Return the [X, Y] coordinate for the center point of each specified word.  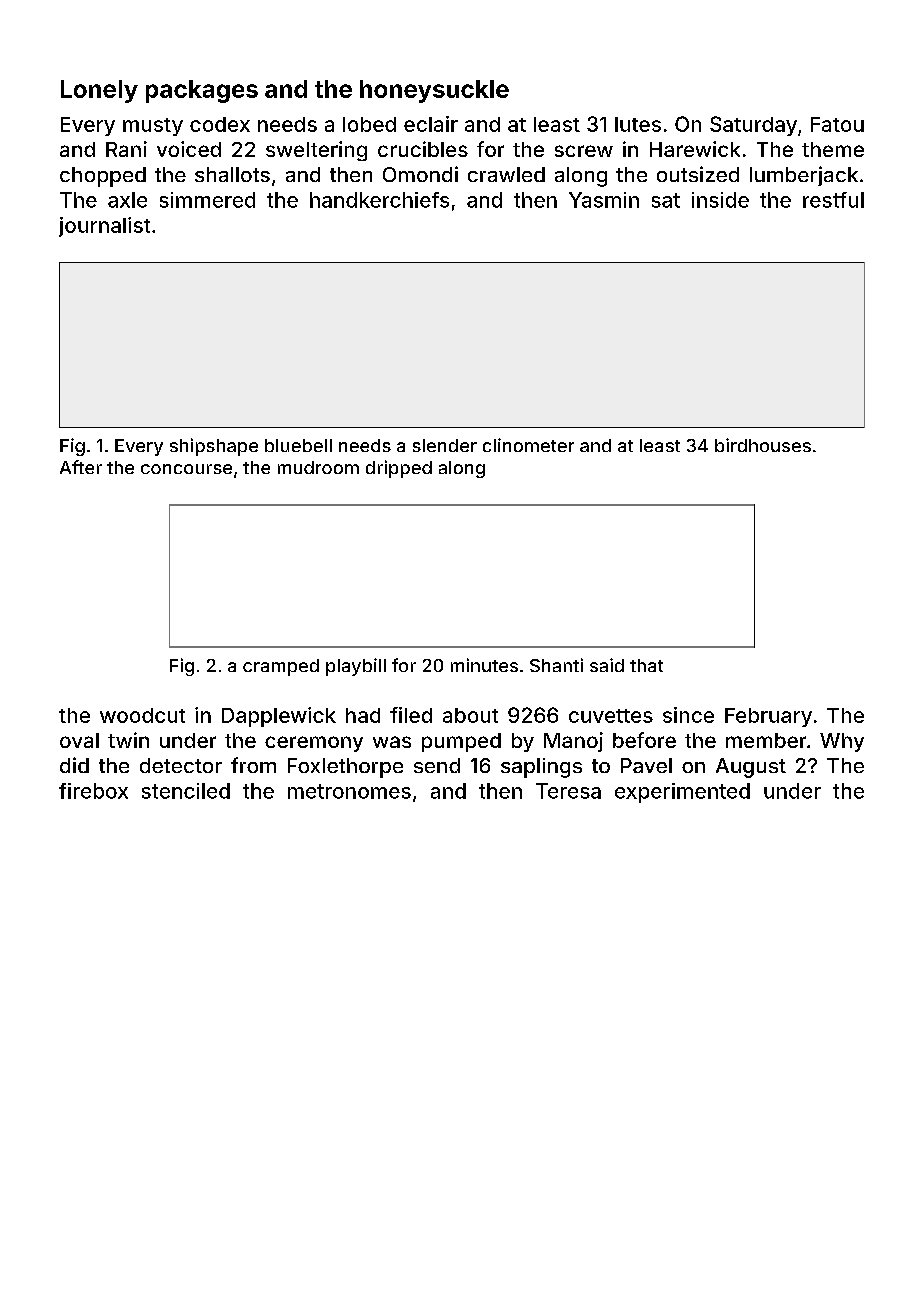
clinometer [528, 445]
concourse [186, 469]
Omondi [420, 174]
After [81, 467]
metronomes [349, 791]
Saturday [753, 126]
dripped [399, 469]
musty [153, 127]
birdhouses [763, 445]
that [646, 665]
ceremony [314, 744]
